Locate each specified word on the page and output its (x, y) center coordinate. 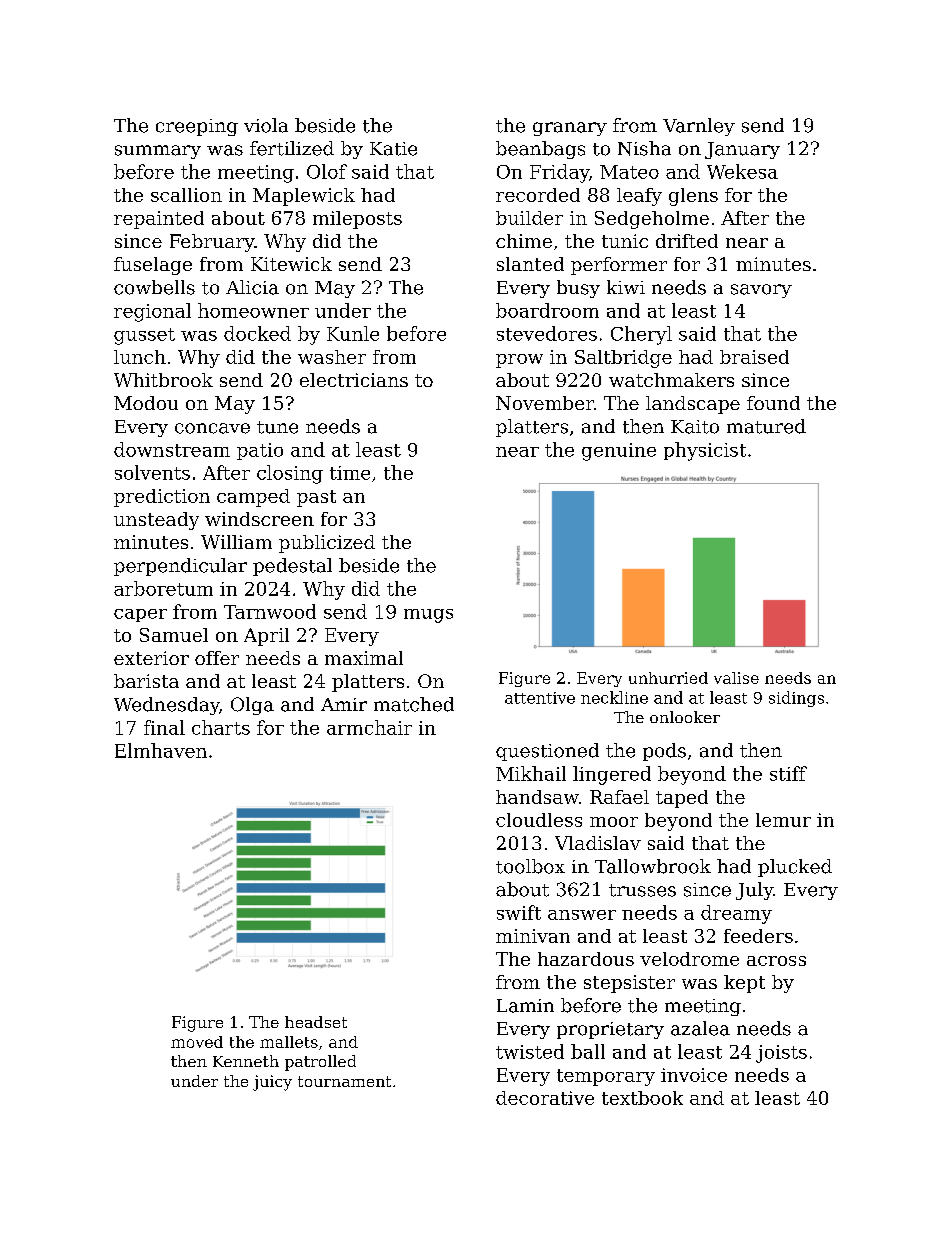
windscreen (259, 519)
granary (570, 129)
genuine (619, 452)
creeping (197, 127)
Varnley (699, 127)
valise (736, 678)
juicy (272, 1083)
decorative (545, 1098)
